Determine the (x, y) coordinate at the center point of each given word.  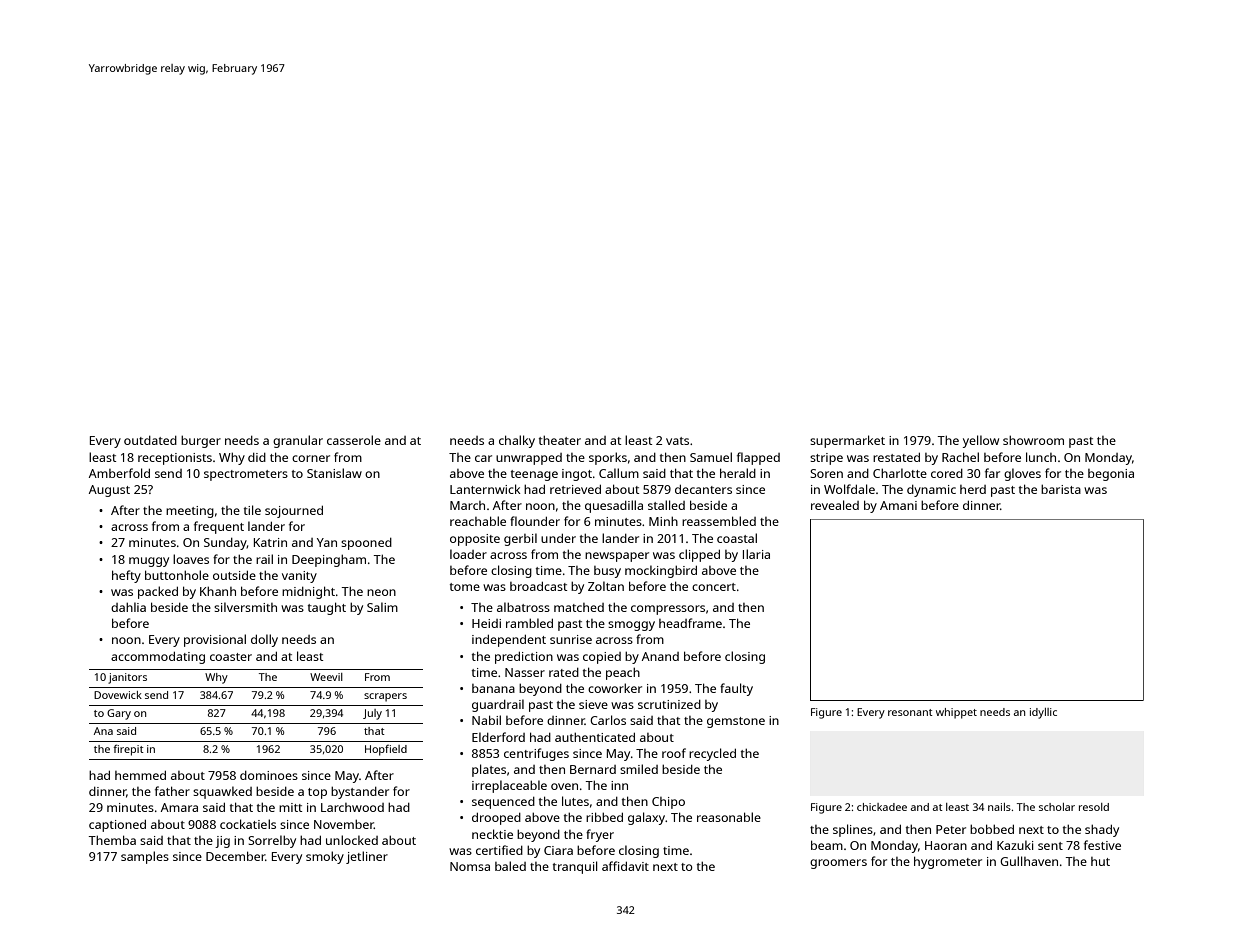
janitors (127, 678)
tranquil (575, 867)
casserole (354, 440)
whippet (956, 713)
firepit (128, 750)
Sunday (225, 544)
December (235, 856)
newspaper (617, 557)
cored (947, 473)
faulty (736, 689)
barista (1061, 489)
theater (560, 440)
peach (623, 673)
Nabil (486, 720)
